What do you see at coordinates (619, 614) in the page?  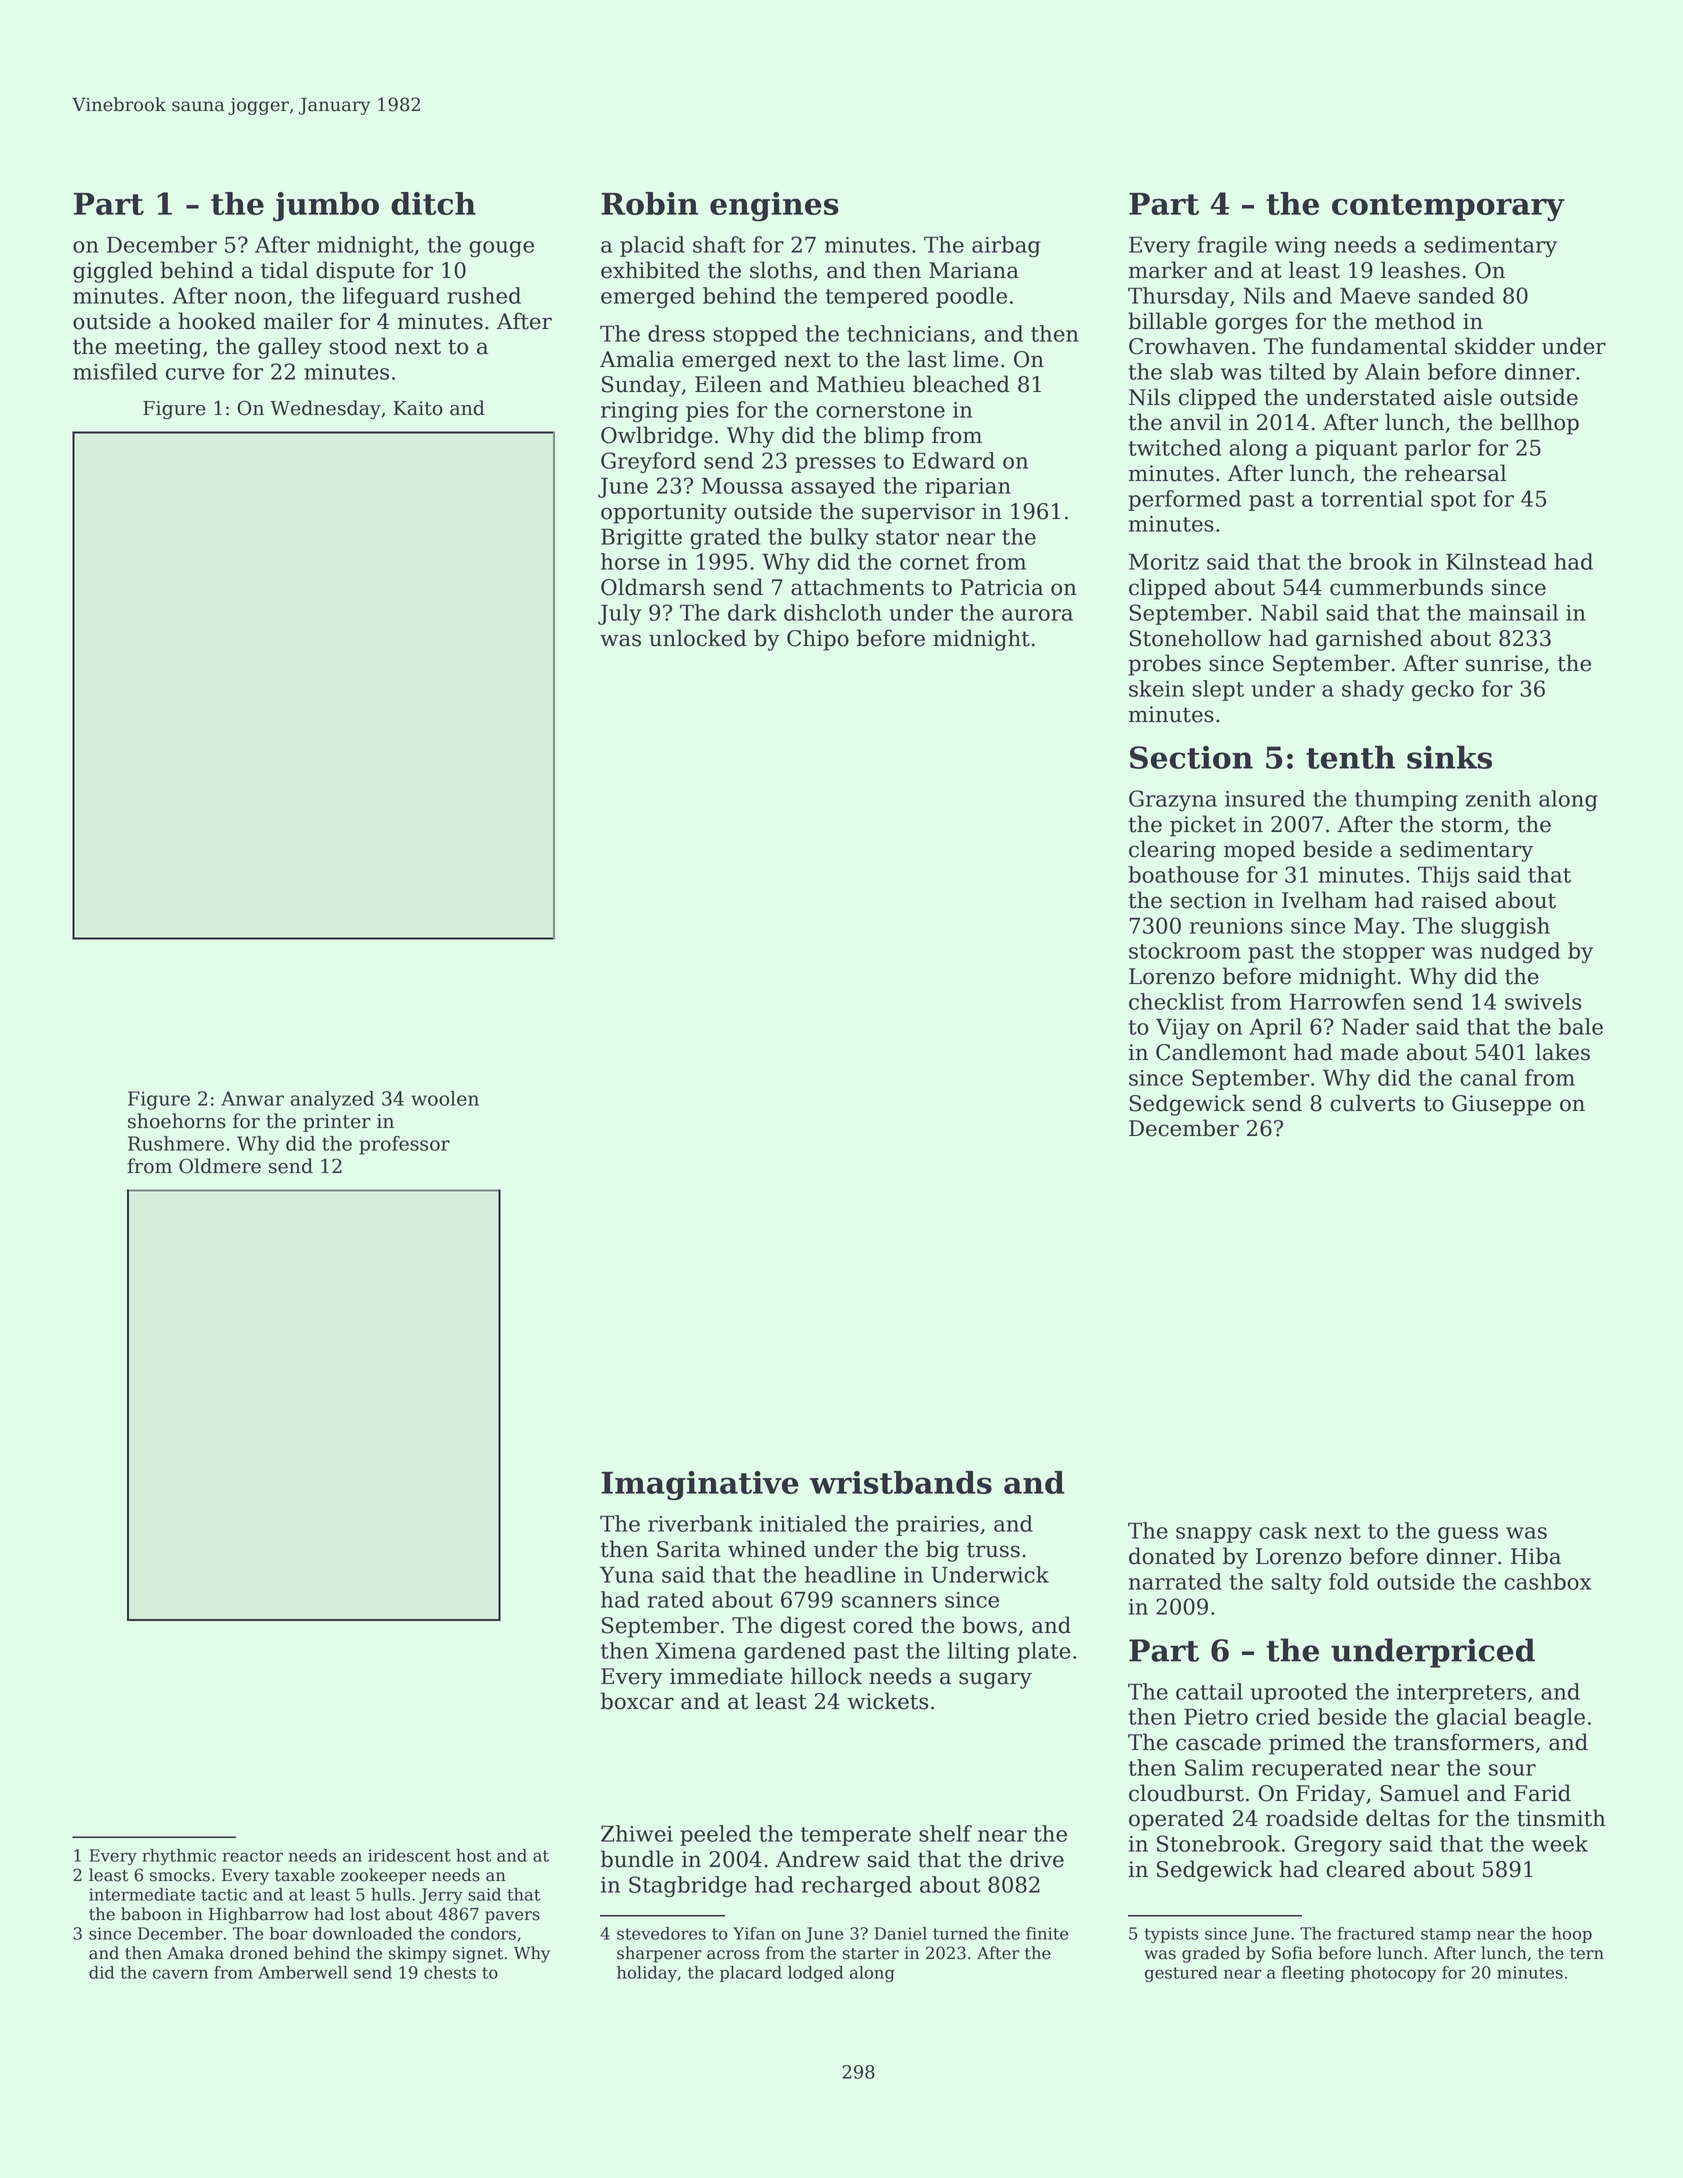 I see `July` at bounding box center [619, 614].
